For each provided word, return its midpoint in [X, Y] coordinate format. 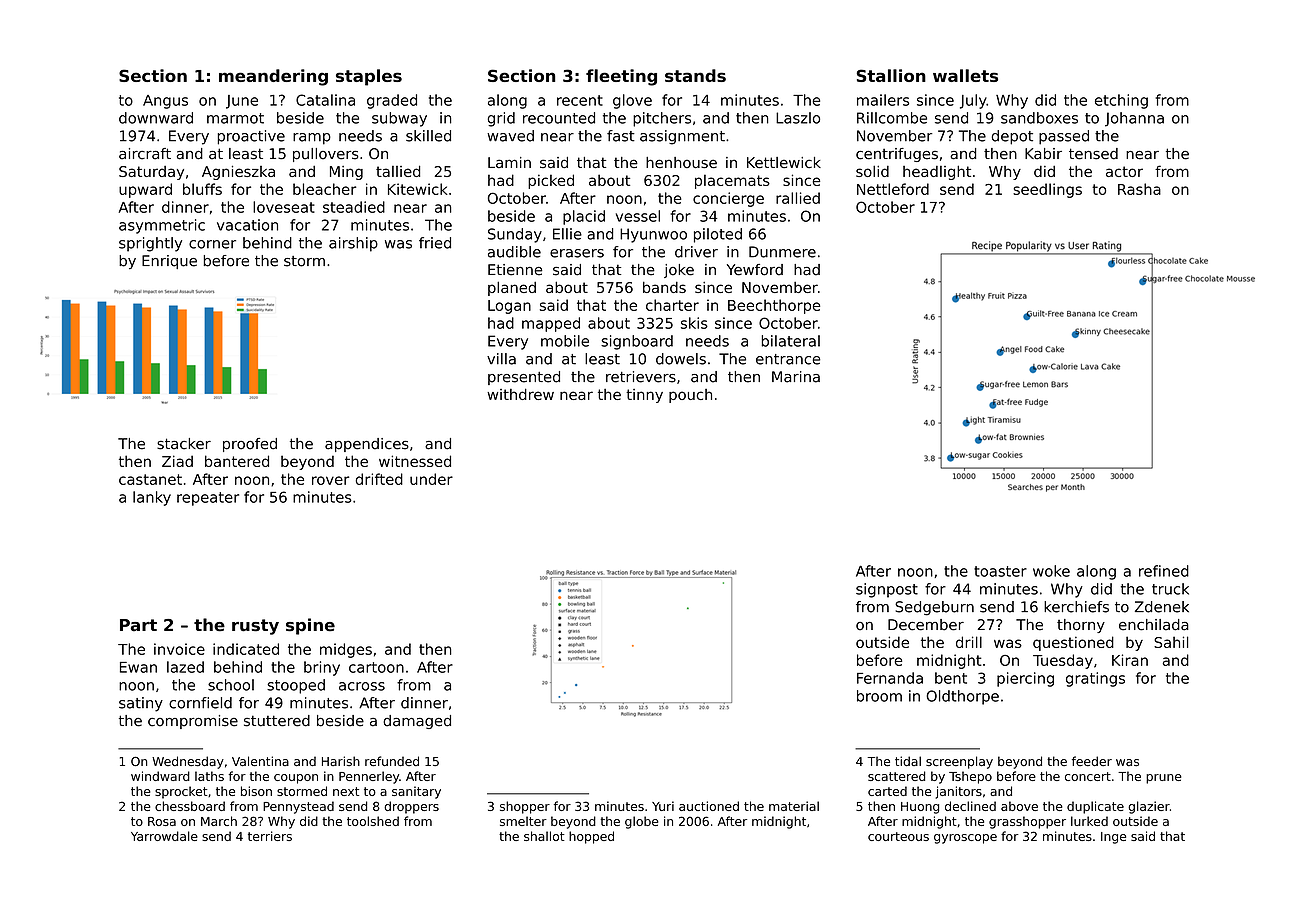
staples [369, 77]
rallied [798, 198]
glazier [1149, 807]
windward [160, 776]
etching [1121, 101]
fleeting [621, 77]
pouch [690, 396]
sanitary [416, 792]
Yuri [663, 806]
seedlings [1047, 190]
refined [1164, 571]
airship [353, 244]
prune [1164, 779]
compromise [193, 722]
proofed [250, 445]
